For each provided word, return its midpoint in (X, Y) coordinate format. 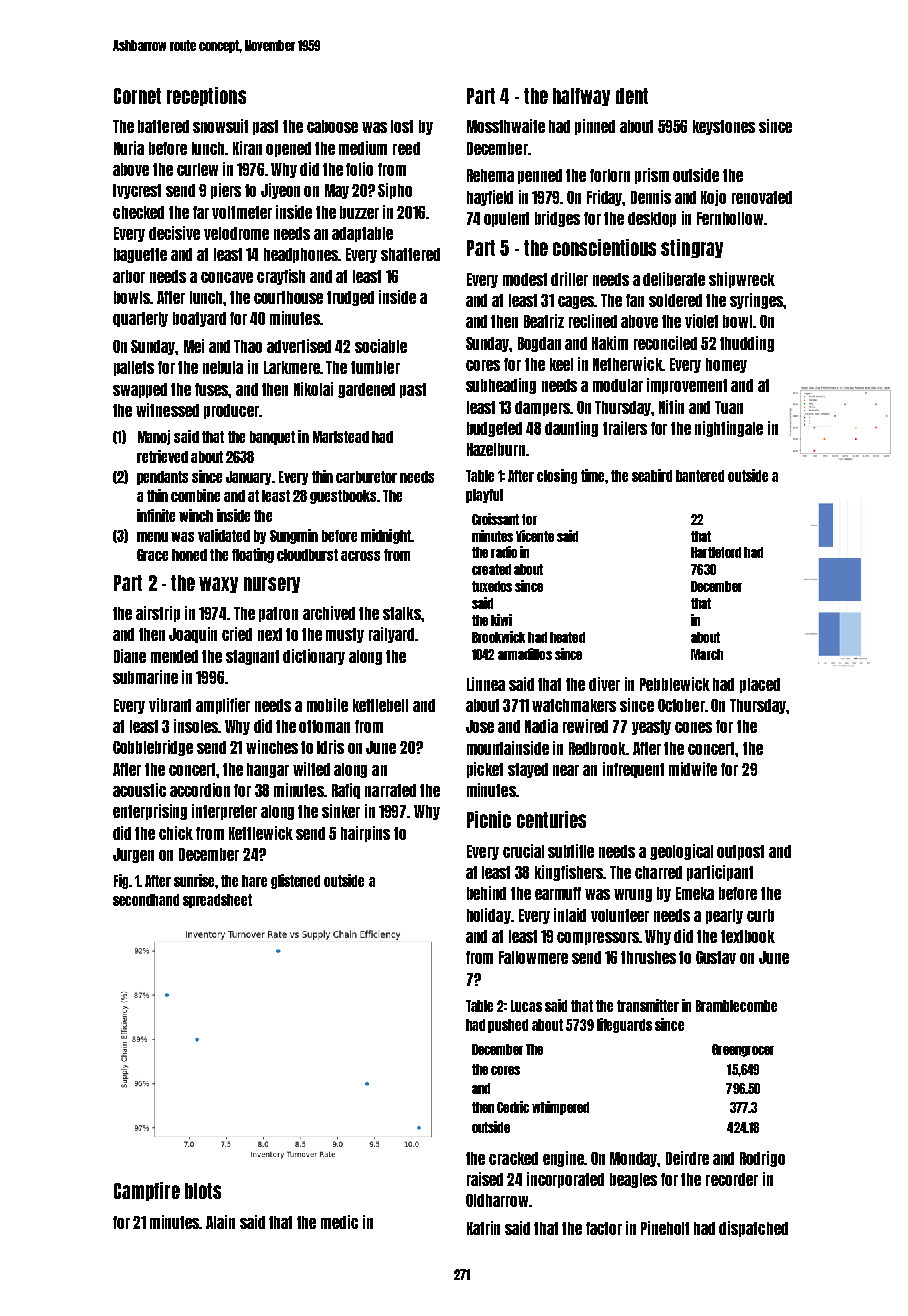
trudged (350, 298)
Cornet (137, 96)
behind (486, 893)
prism (652, 176)
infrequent (633, 770)
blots (203, 1191)
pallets (134, 368)
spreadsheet (217, 901)
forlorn (610, 175)
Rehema (490, 175)
